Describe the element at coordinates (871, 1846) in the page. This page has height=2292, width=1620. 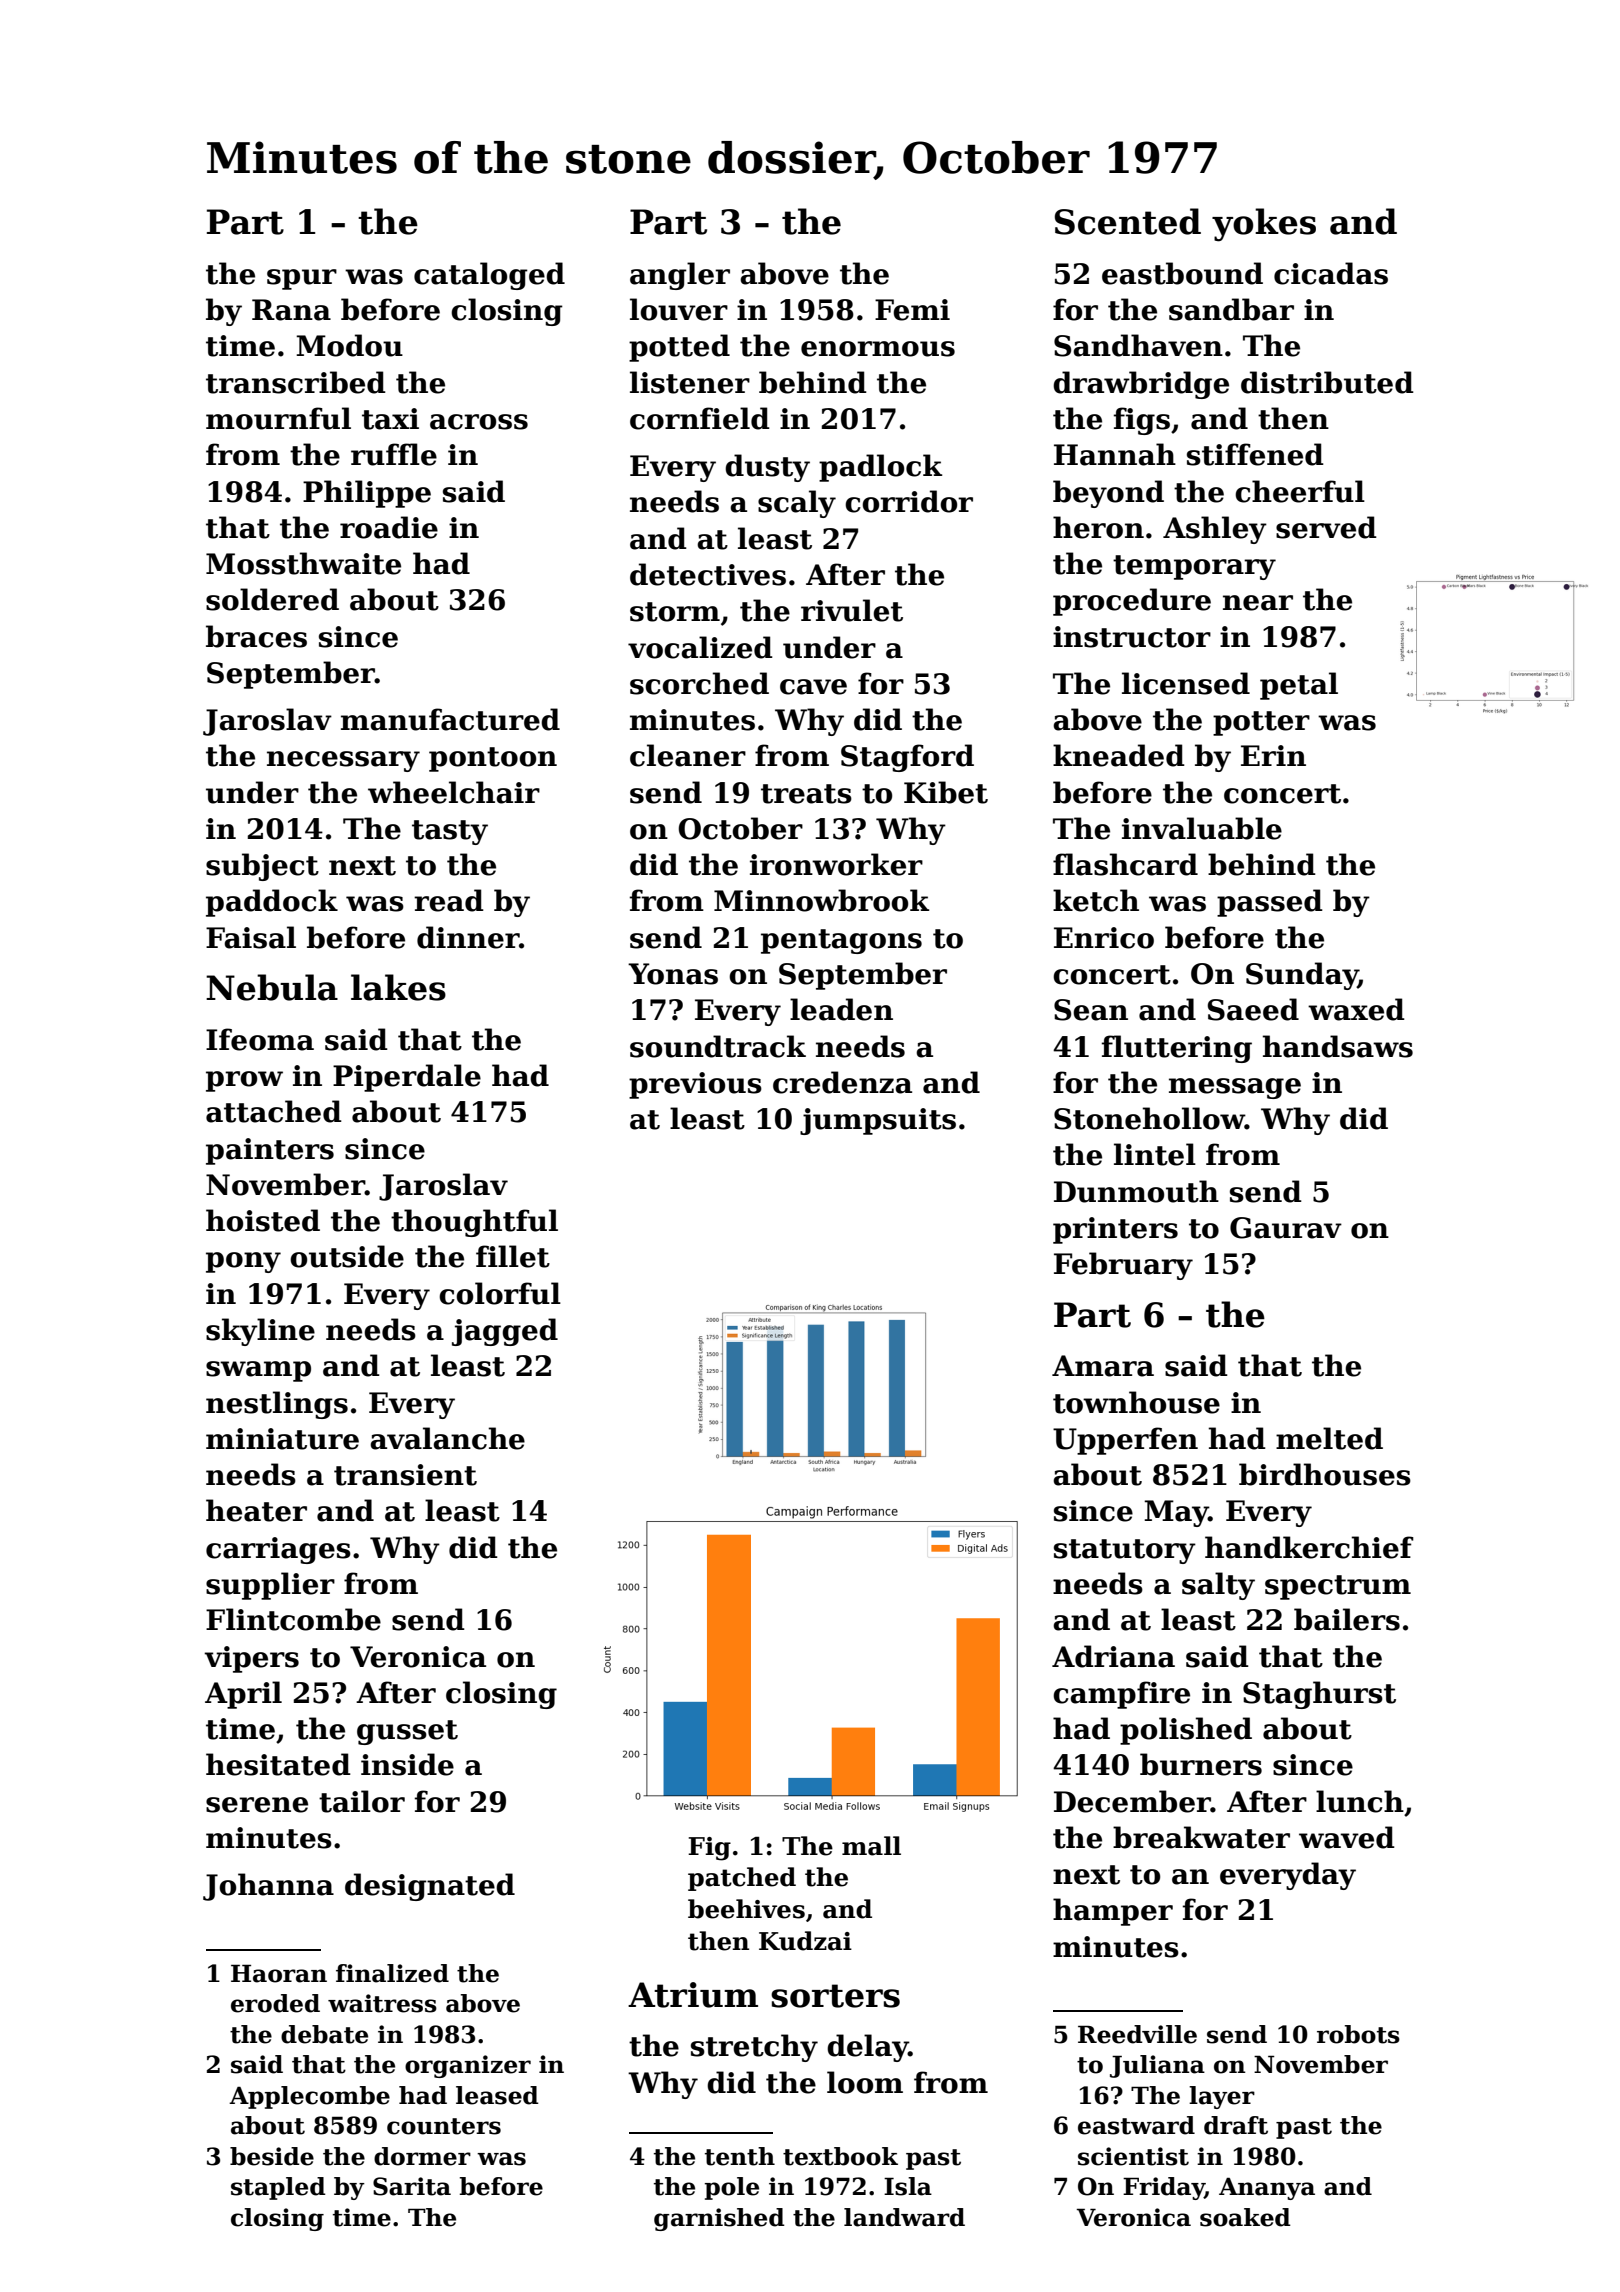
I see `mall` at that location.
